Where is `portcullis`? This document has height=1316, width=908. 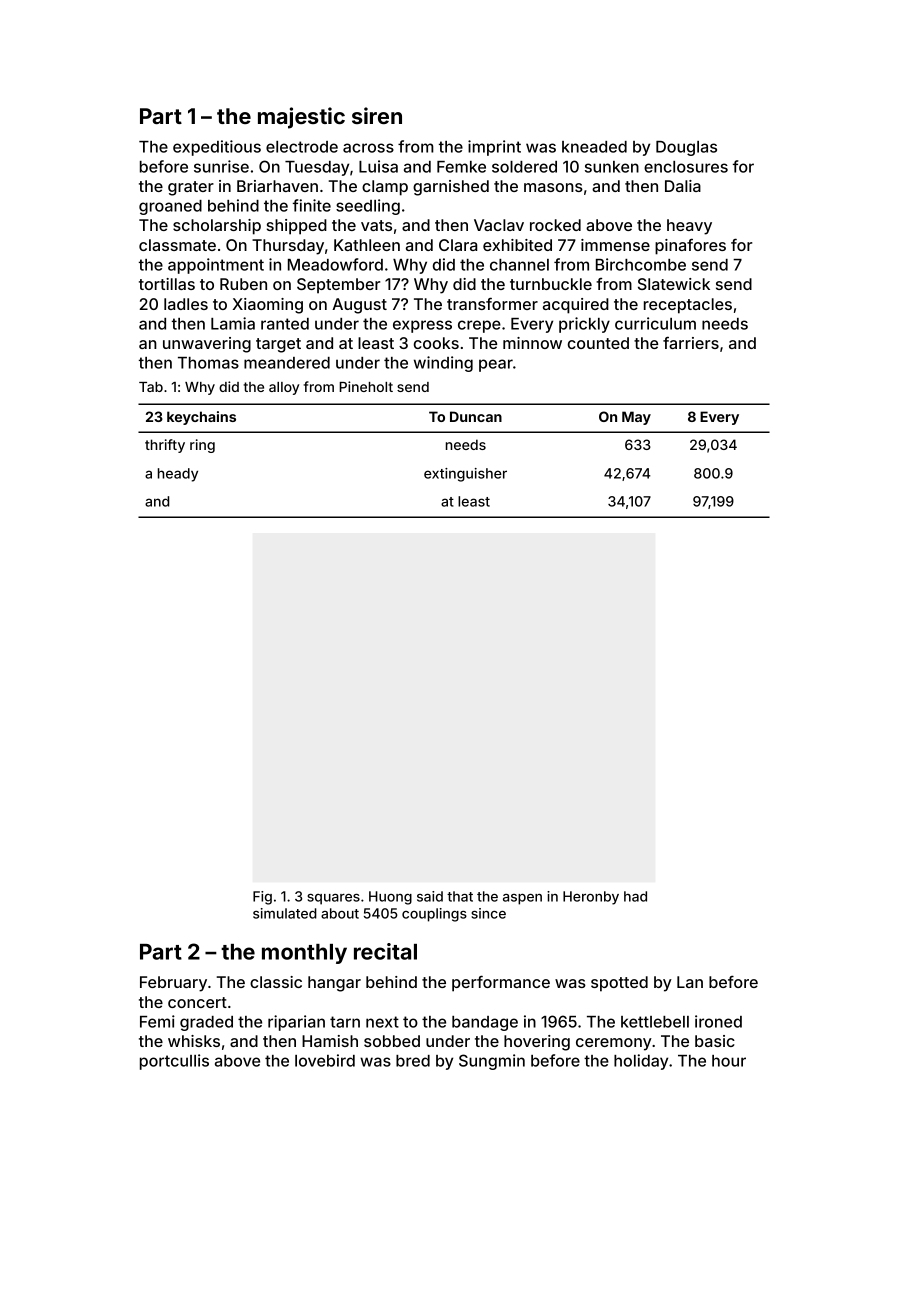 portcullis is located at coordinates (174, 1062).
